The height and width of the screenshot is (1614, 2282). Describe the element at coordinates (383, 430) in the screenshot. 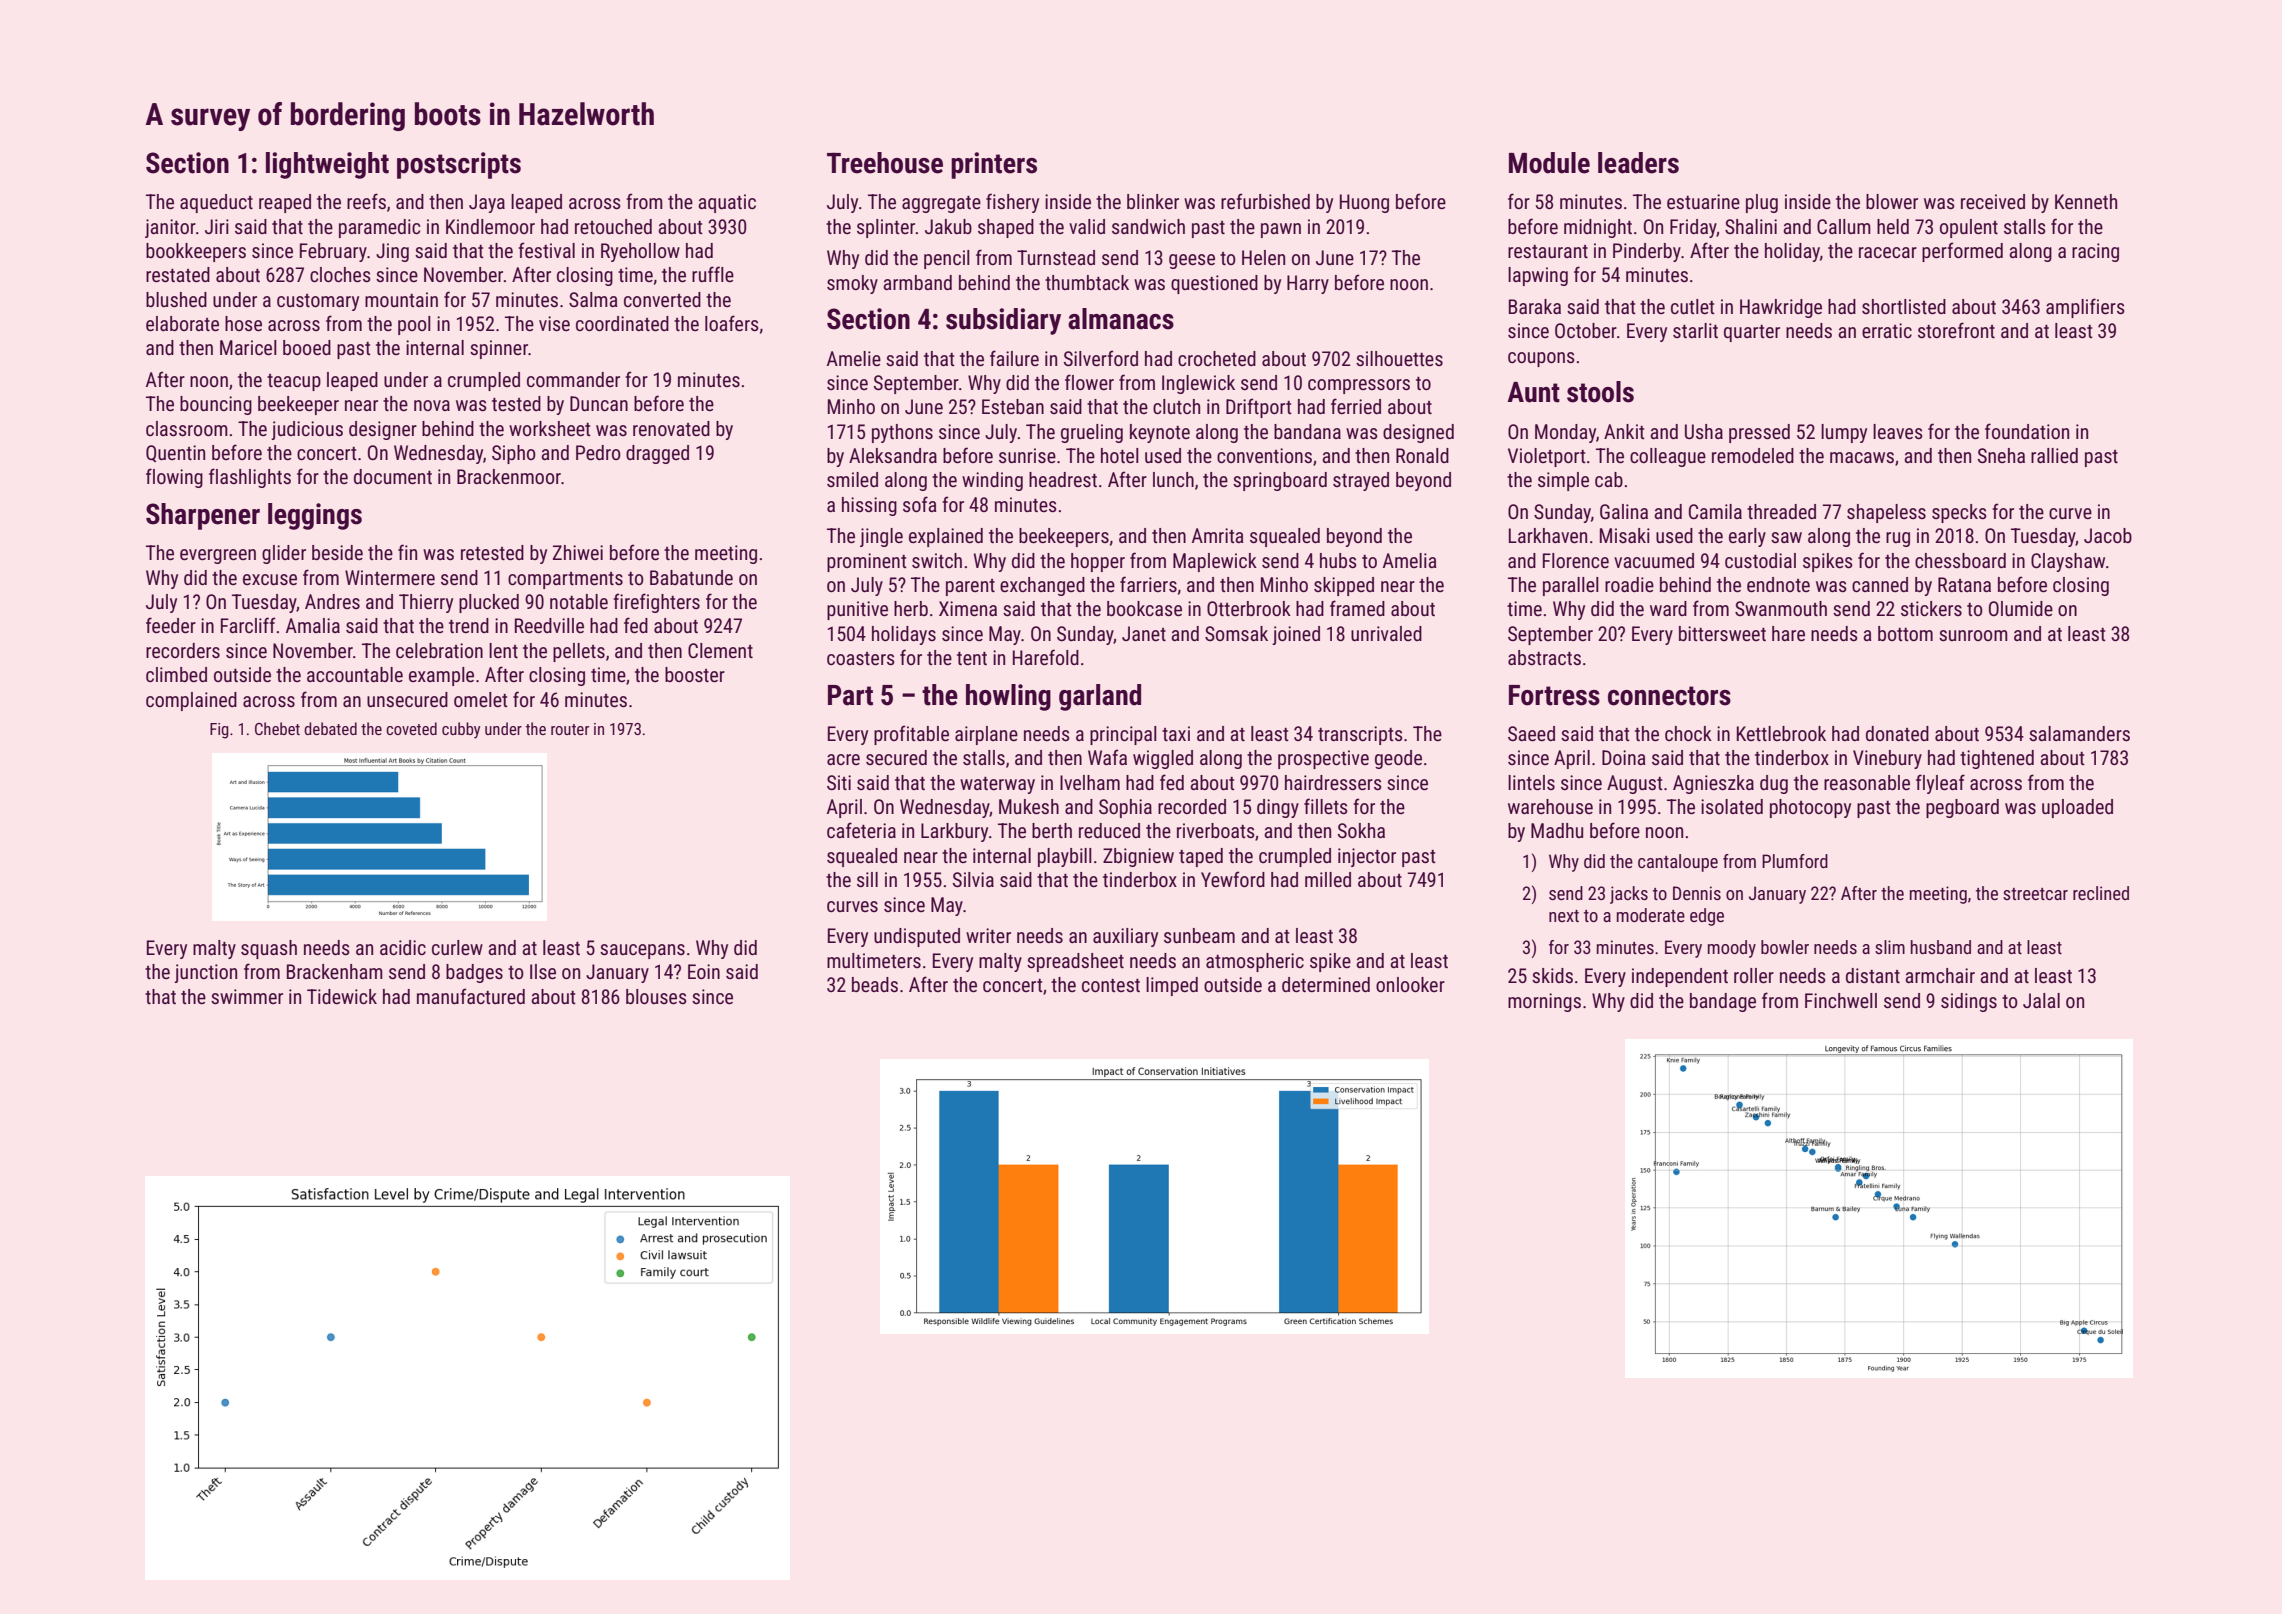

I see `designer` at that location.
